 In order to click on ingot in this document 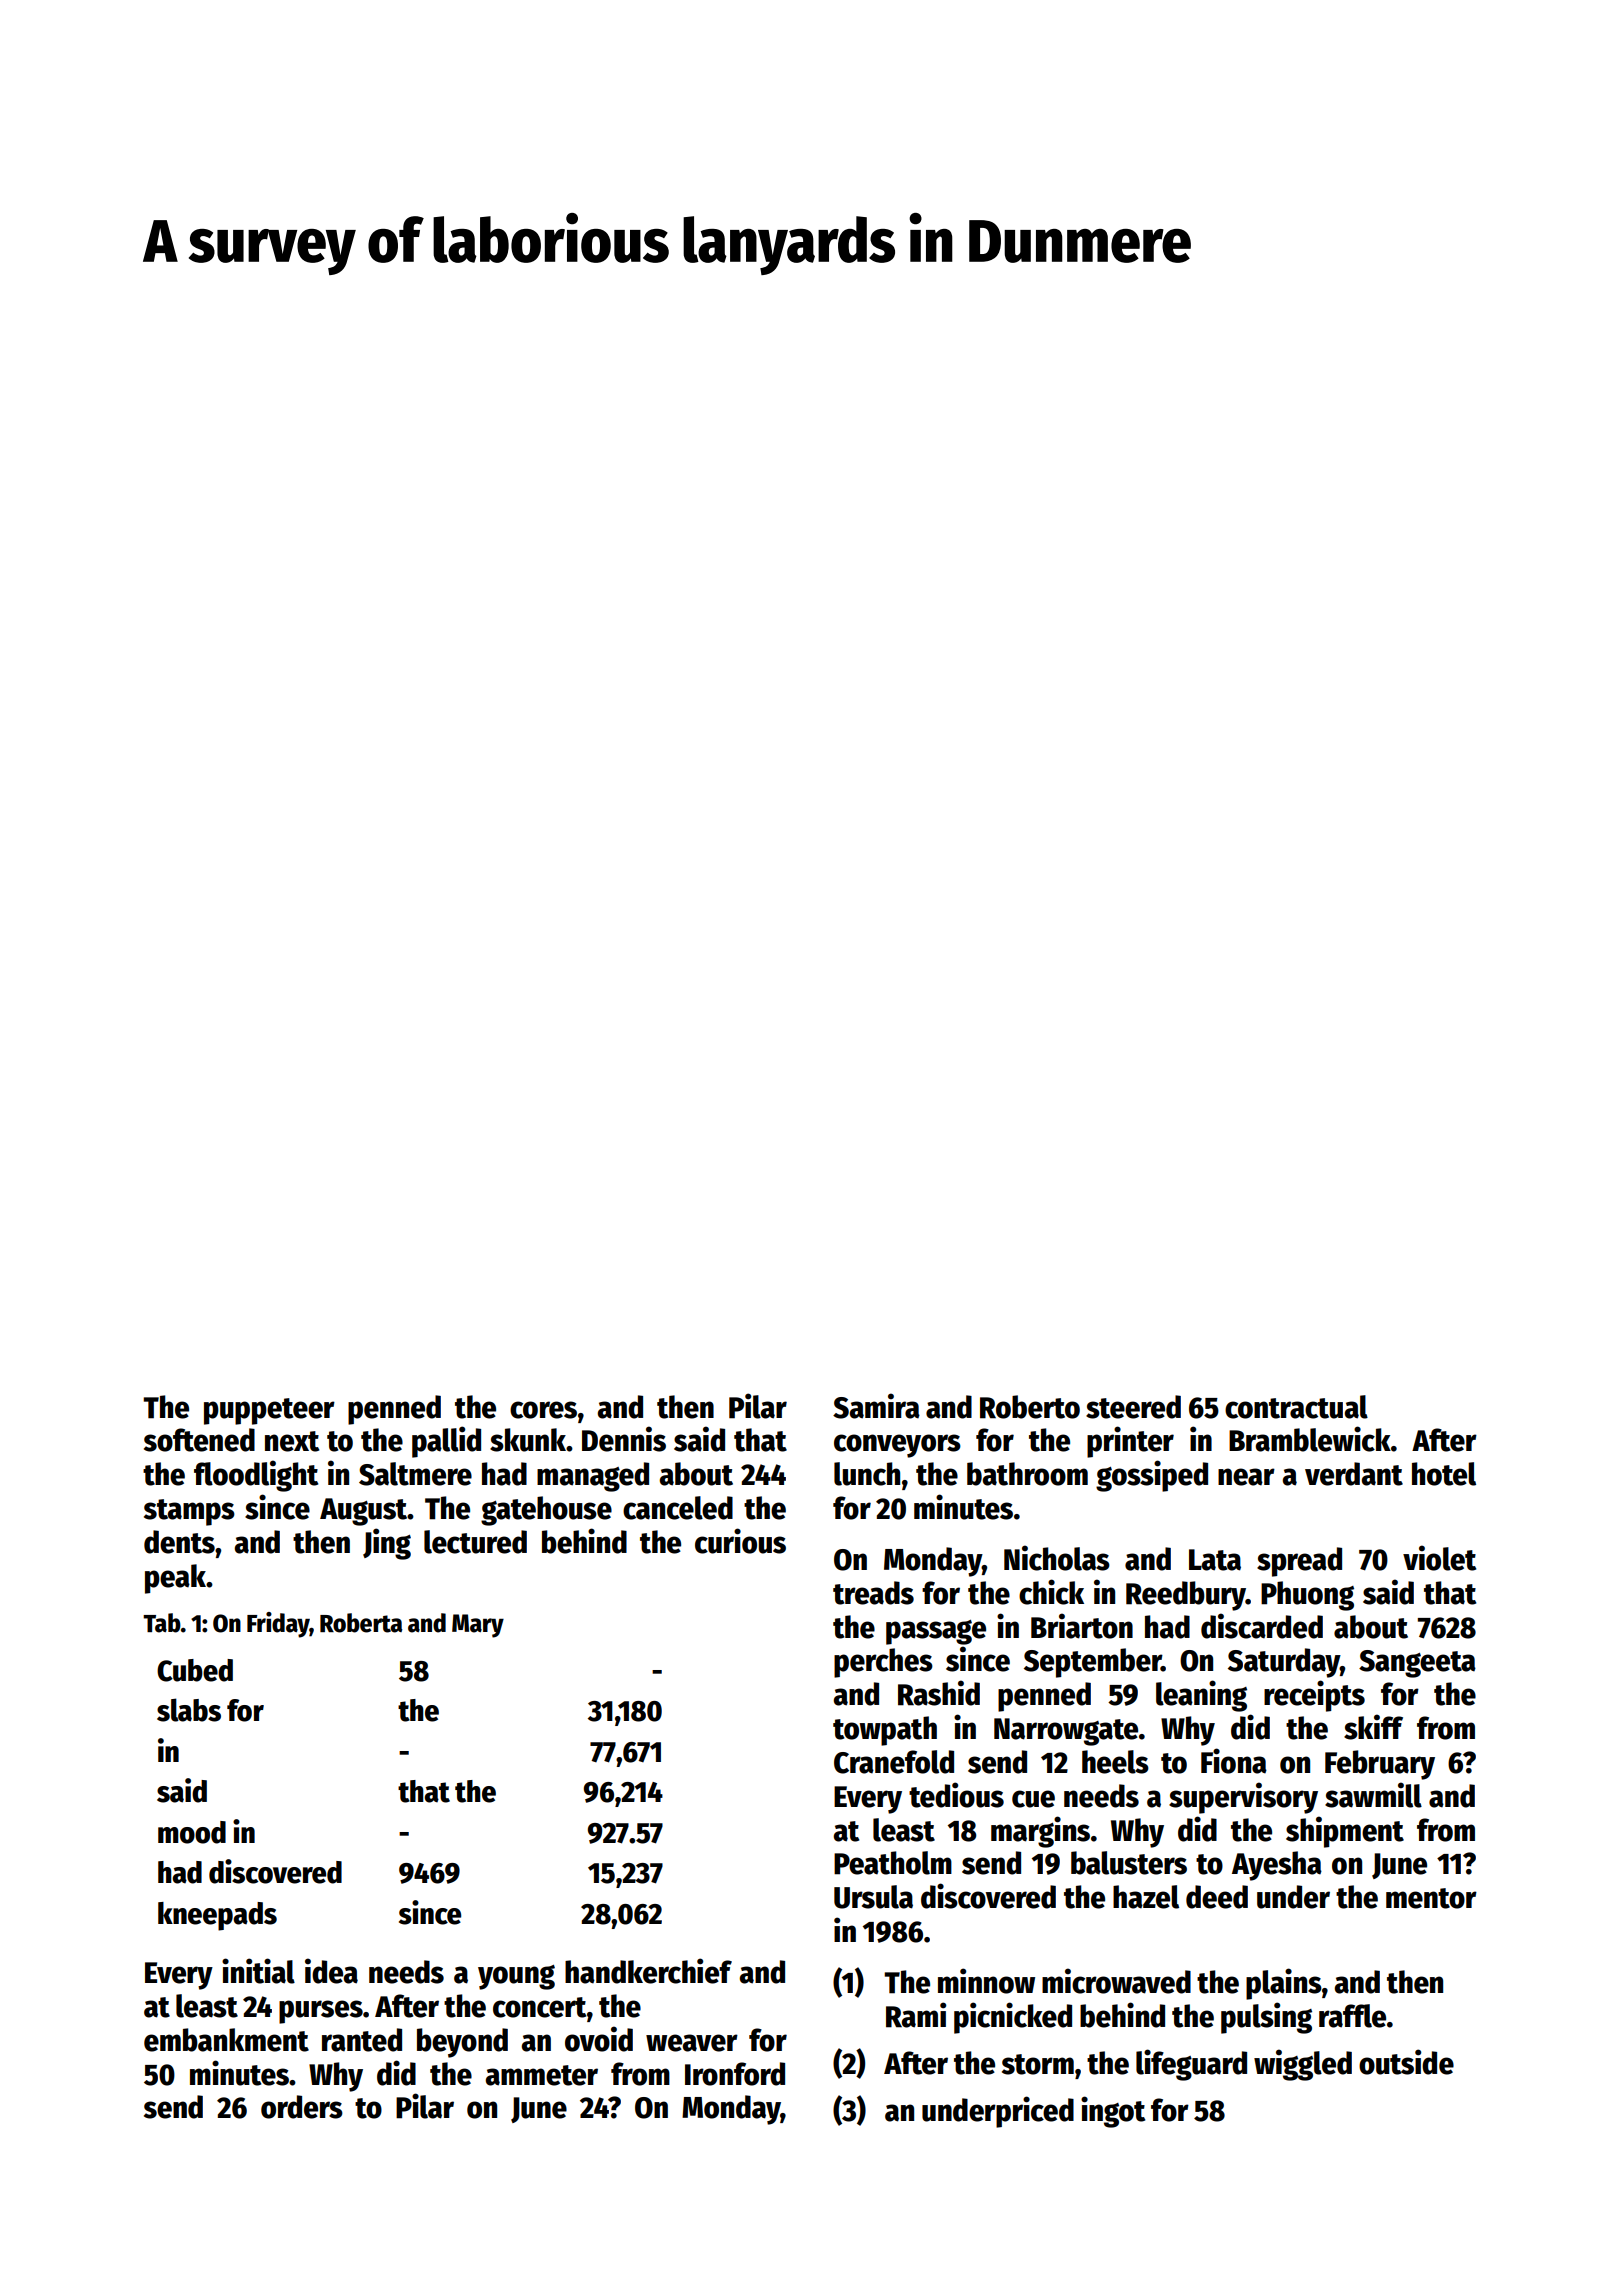, I will do `click(1113, 2112)`.
